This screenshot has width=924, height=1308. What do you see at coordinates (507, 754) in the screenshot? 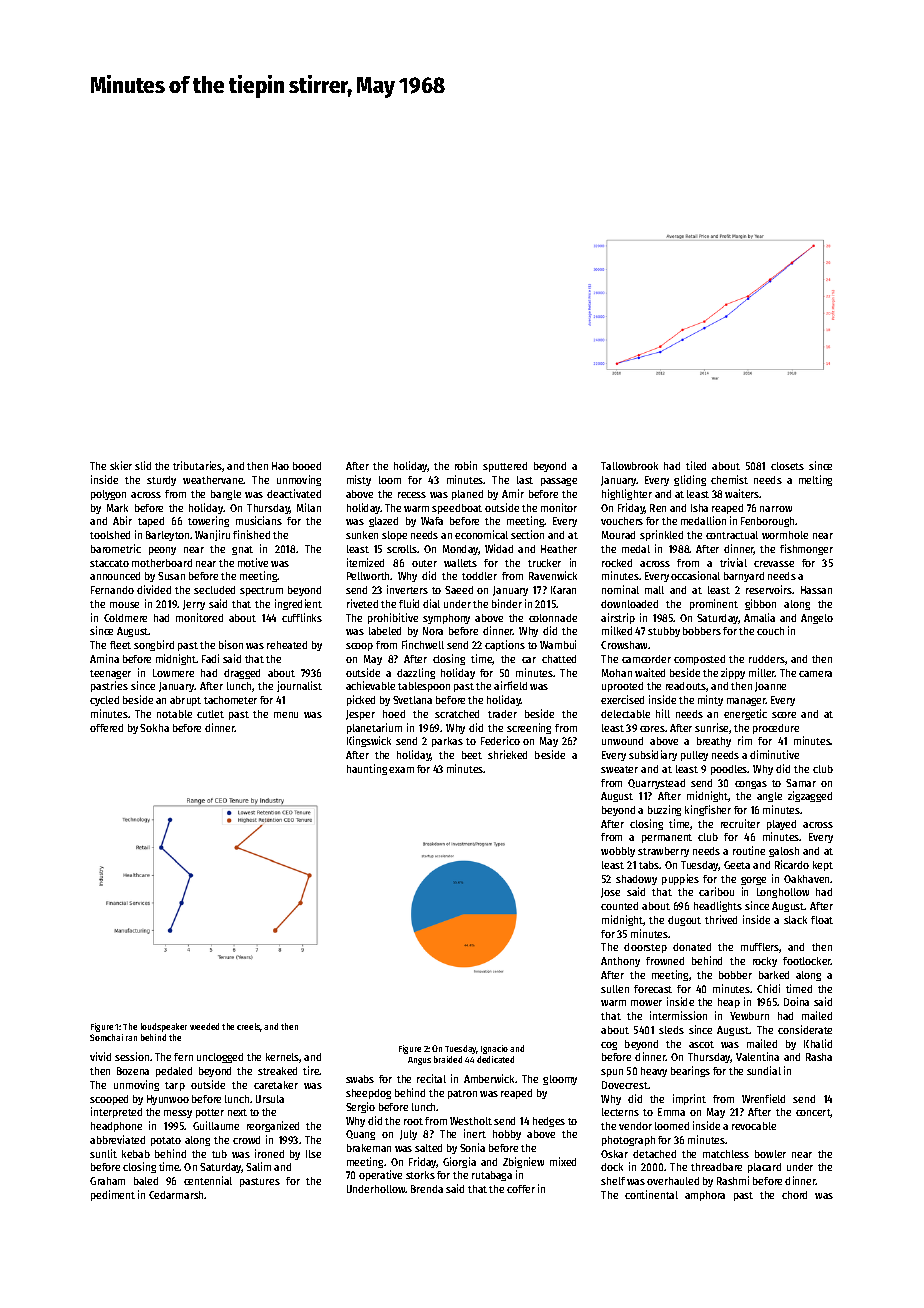
I see `shrieked` at bounding box center [507, 754].
